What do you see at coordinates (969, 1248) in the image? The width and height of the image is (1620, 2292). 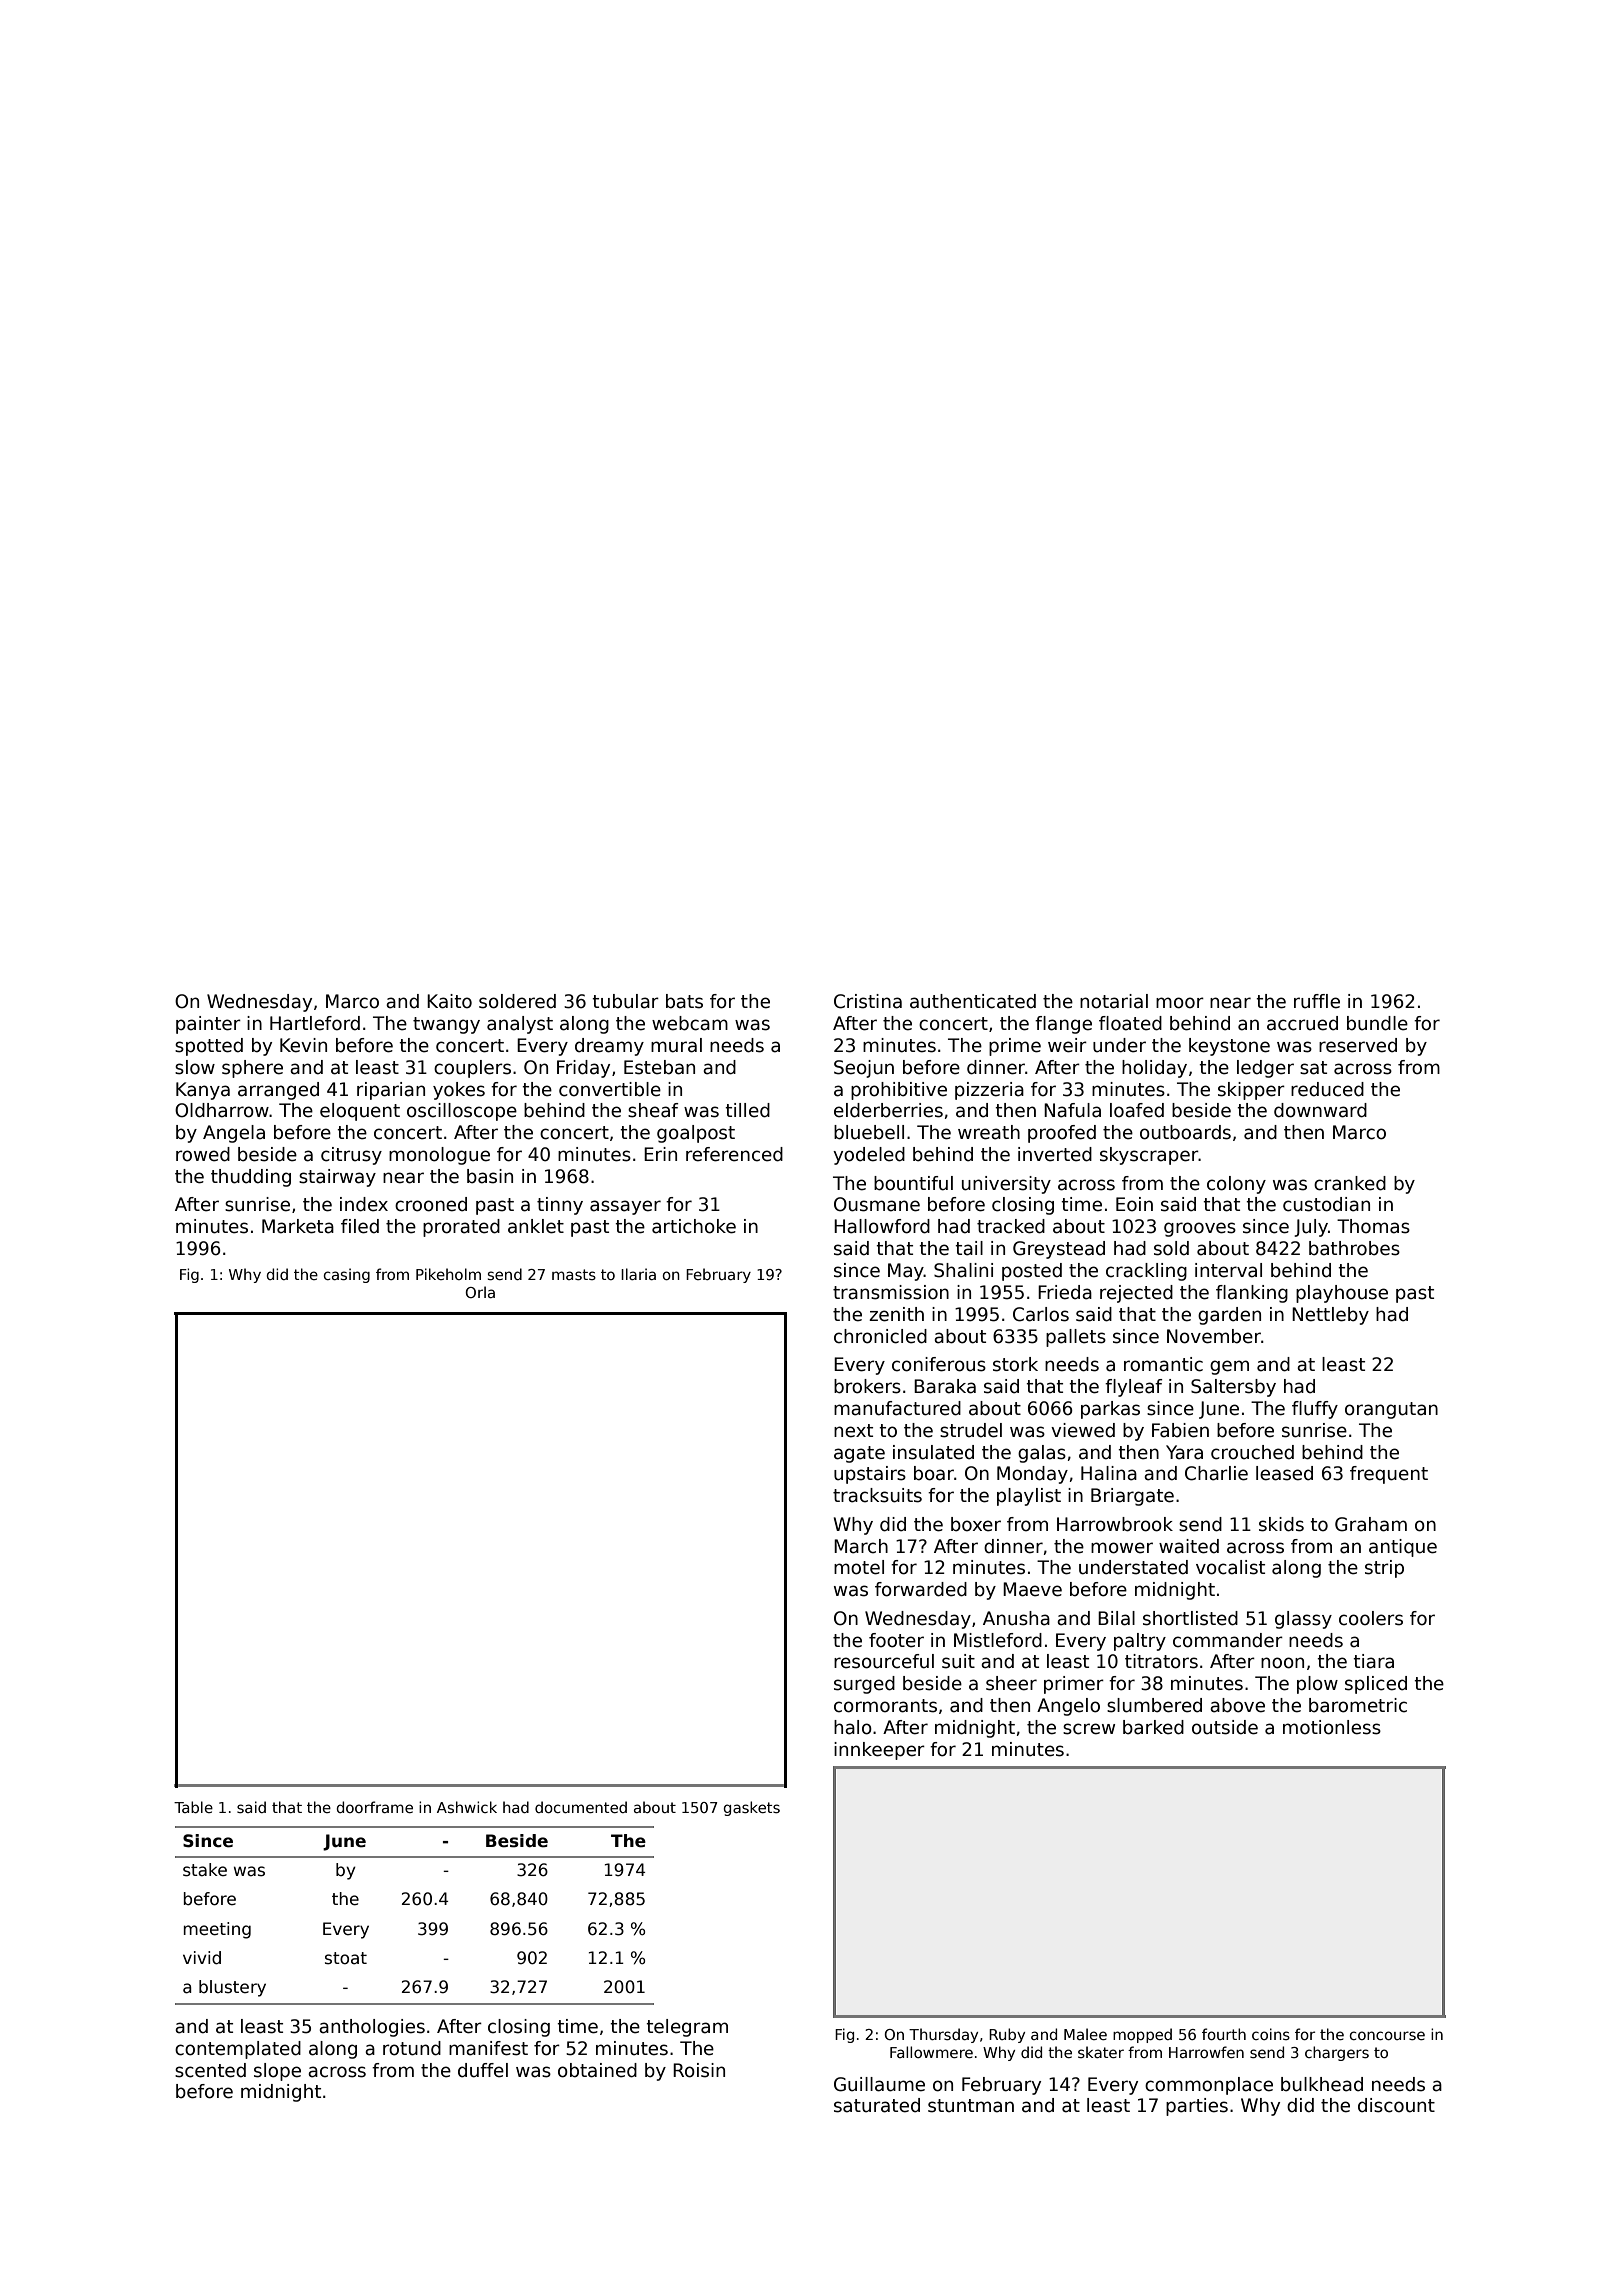 I see `tail` at bounding box center [969, 1248].
